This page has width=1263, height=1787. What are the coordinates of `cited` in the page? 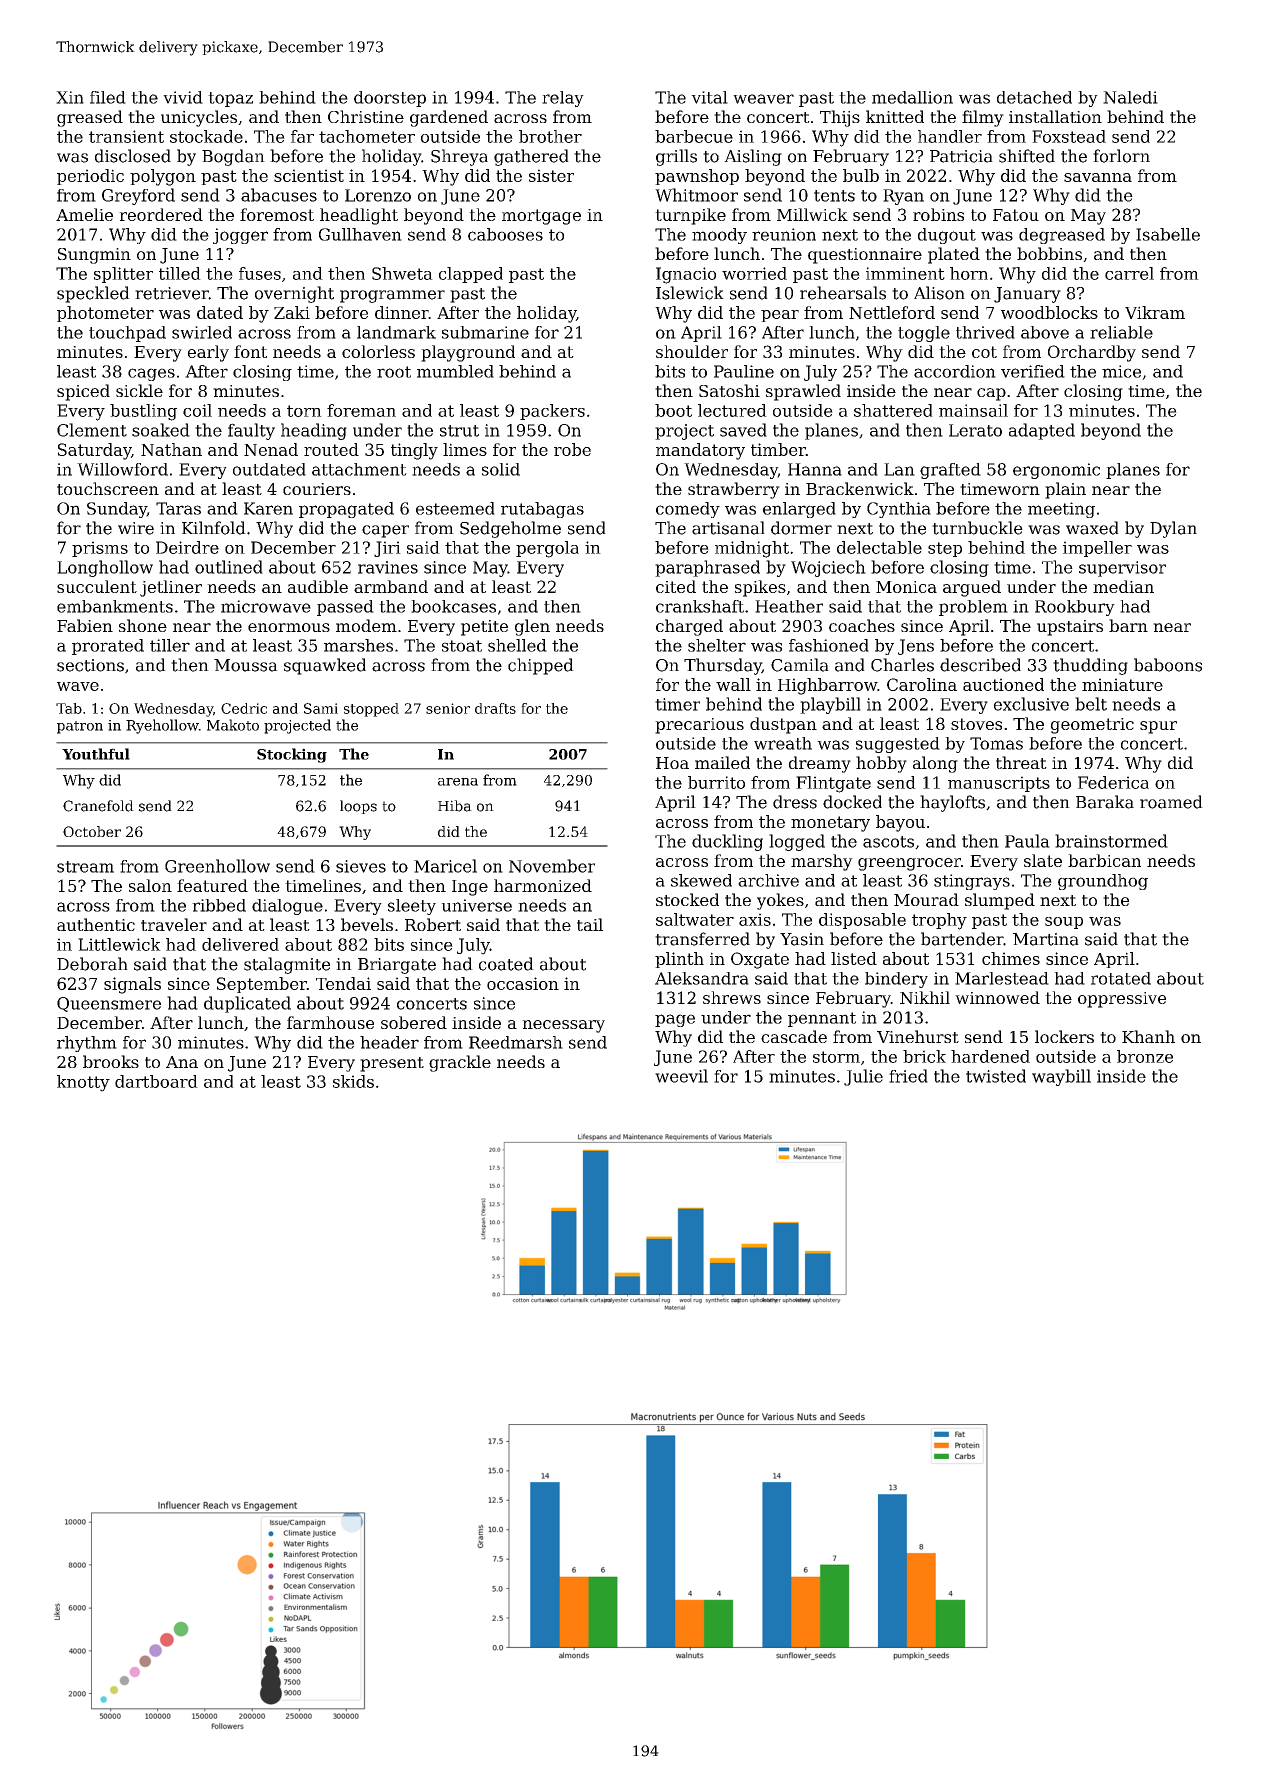 It's located at (676, 586).
